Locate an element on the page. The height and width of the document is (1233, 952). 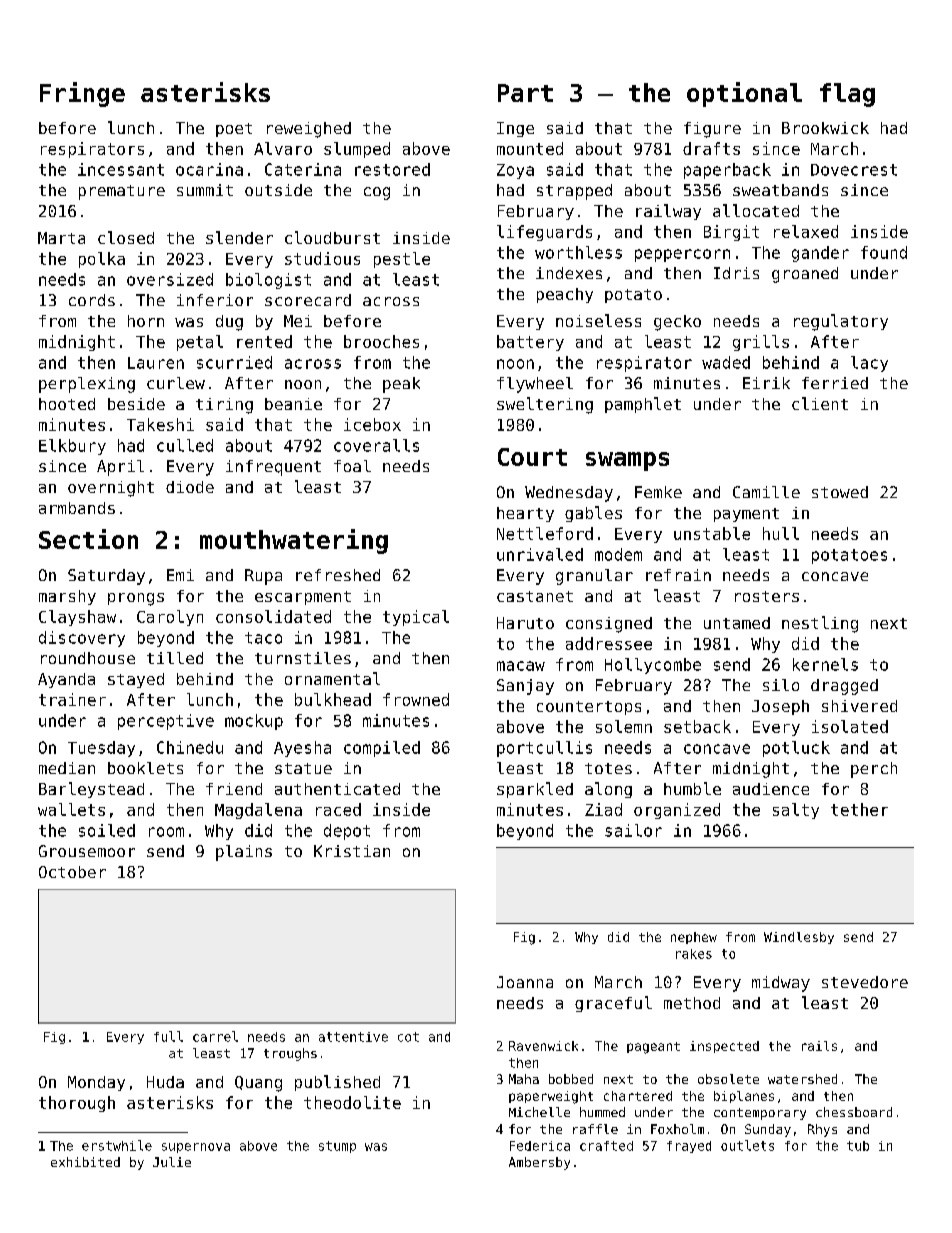
plains is located at coordinates (244, 853).
